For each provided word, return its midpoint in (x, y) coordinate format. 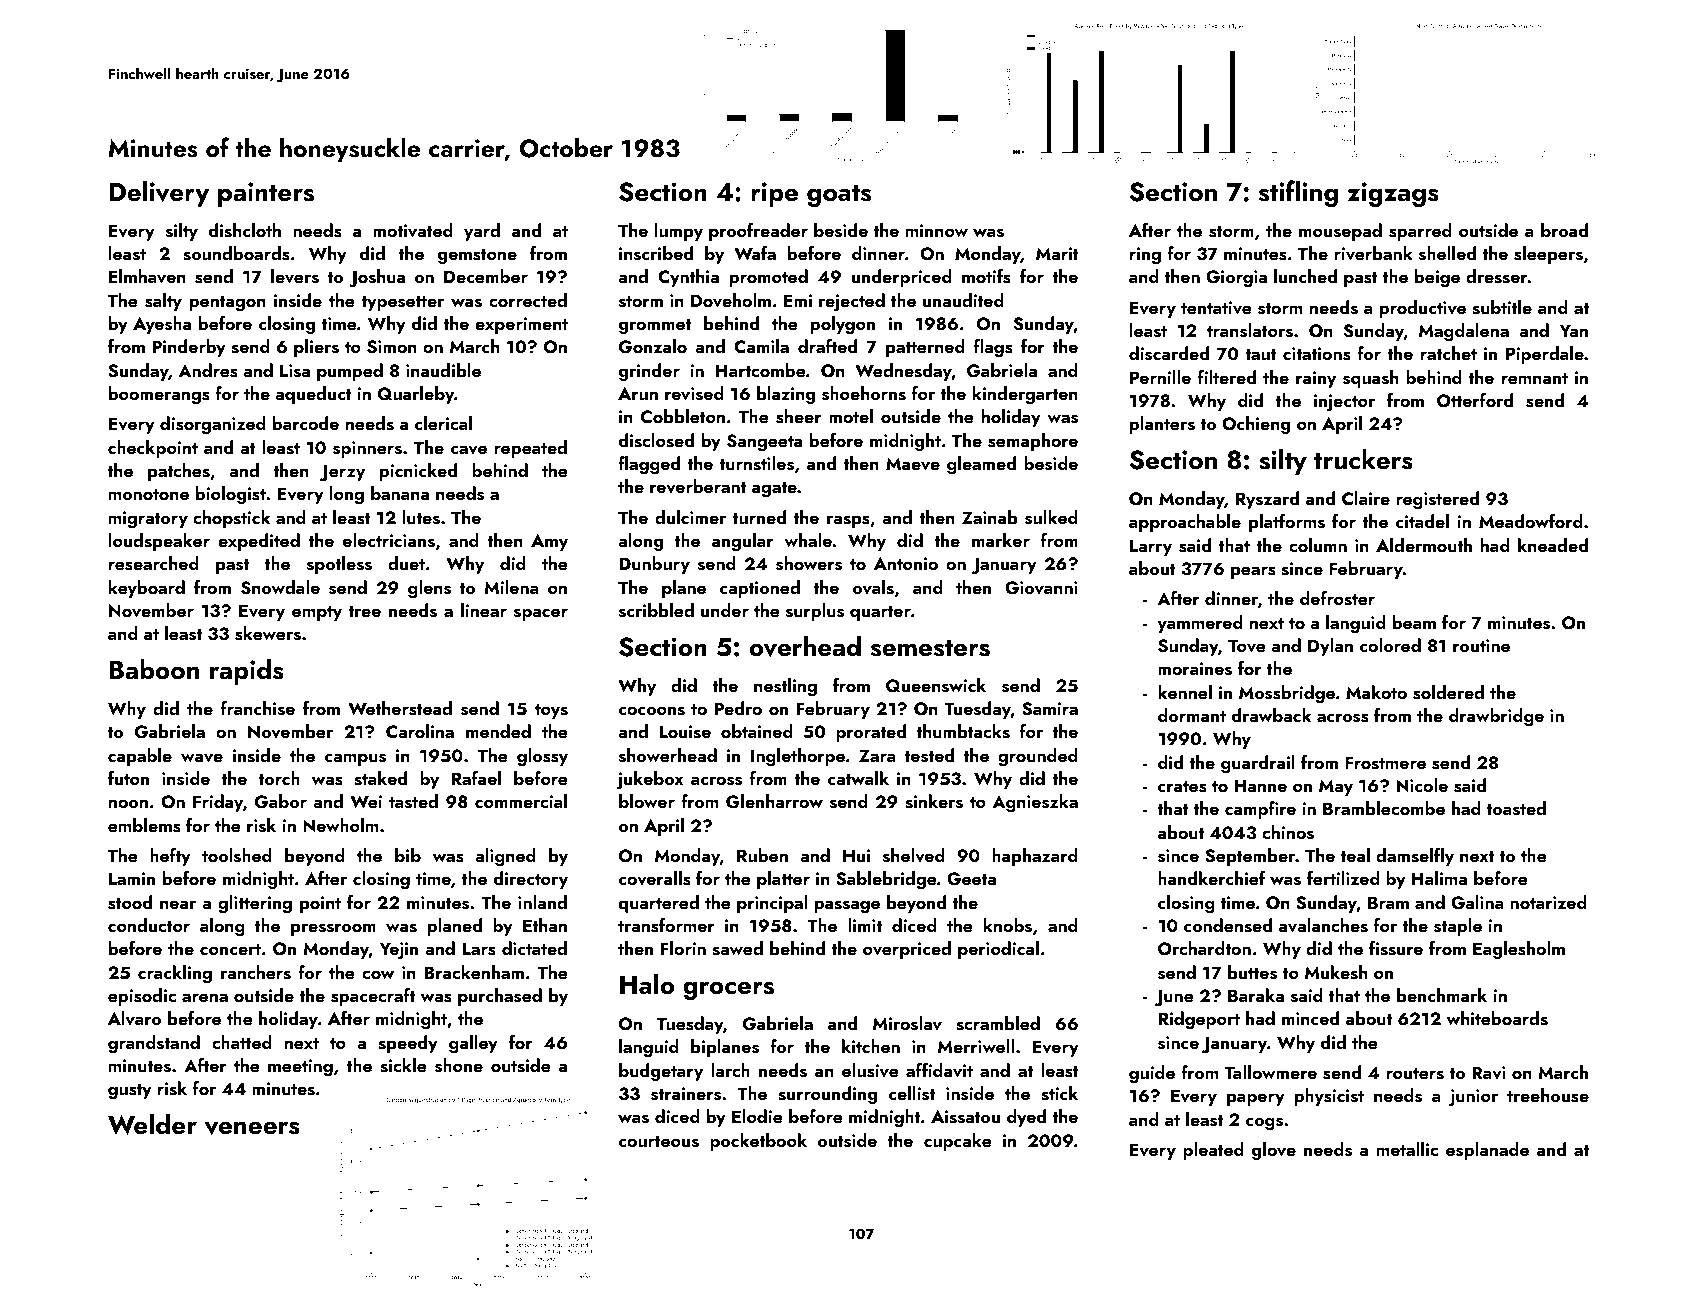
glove (1274, 1151)
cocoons (652, 711)
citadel (1422, 521)
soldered (1448, 692)
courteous (659, 1142)
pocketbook (758, 1142)
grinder (649, 372)
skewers (268, 633)
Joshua (377, 278)
